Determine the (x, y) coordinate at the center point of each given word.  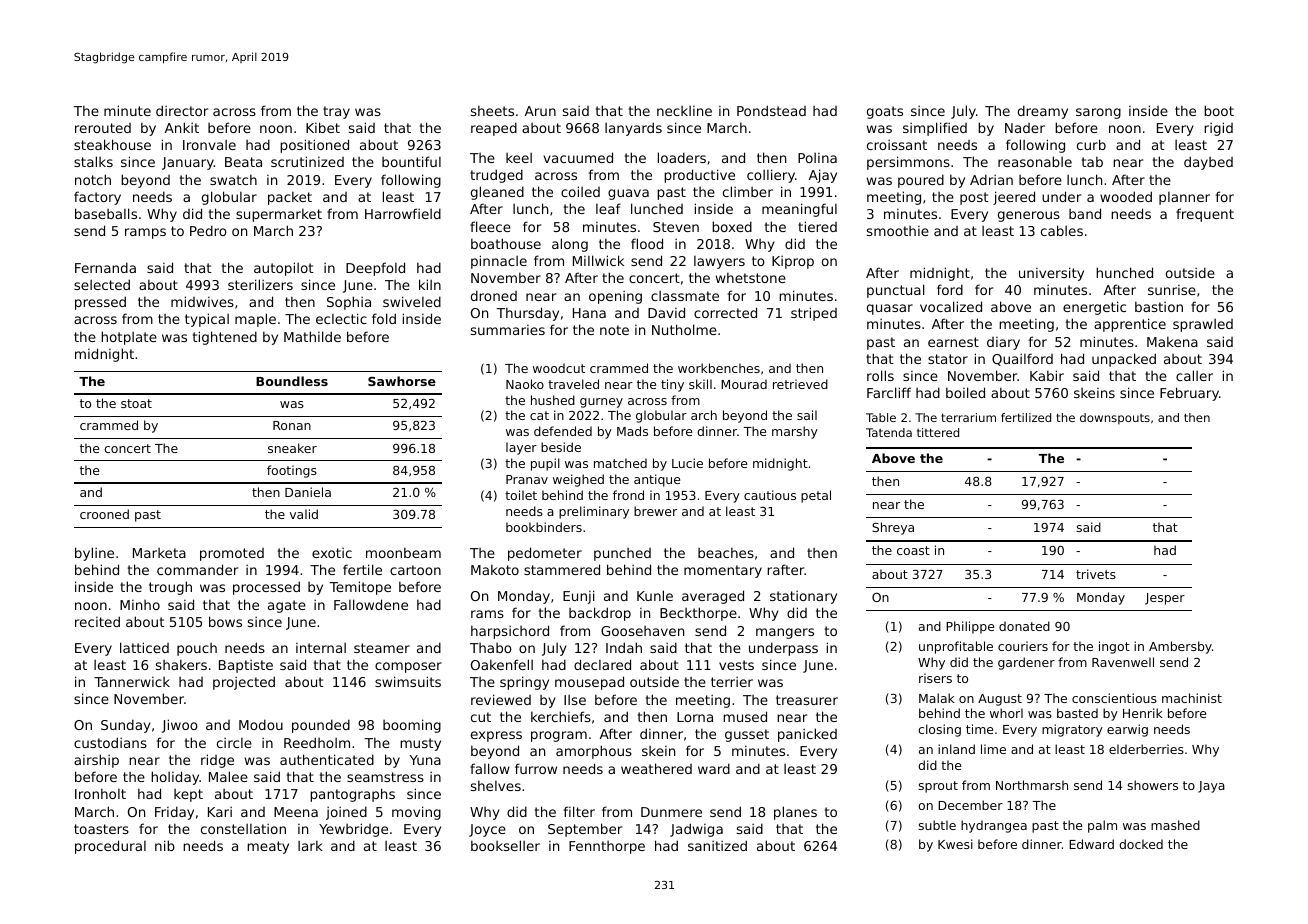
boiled (965, 392)
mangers (785, 633)
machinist (1192, 698)
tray (336, 112)
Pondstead (771, 110)
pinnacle (499, 262)
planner (1184, 198)
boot (1219, 110)
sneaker (292, 448)
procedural (110, 847)
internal (321, 648)
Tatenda (889, 432)
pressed (100, 303)
